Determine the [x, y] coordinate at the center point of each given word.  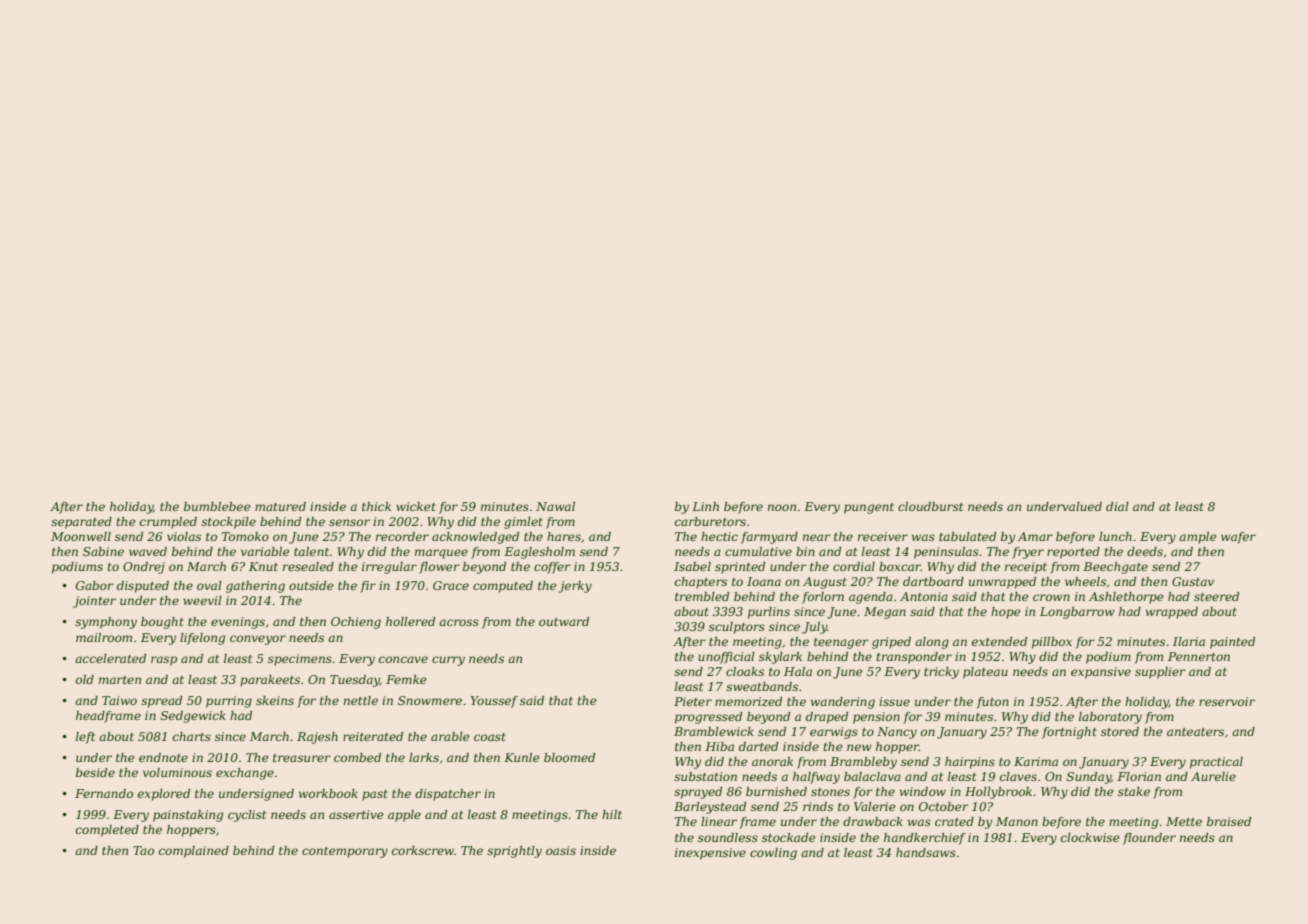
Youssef [494, 702]
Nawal [555, 506]
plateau [985, 673]
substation [705, 776]
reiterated [373, 736]
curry [448, 661]
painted [1232, 643]
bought [162, 623]
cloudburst [930, 506]
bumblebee [217, 506]
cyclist [247, 816]
